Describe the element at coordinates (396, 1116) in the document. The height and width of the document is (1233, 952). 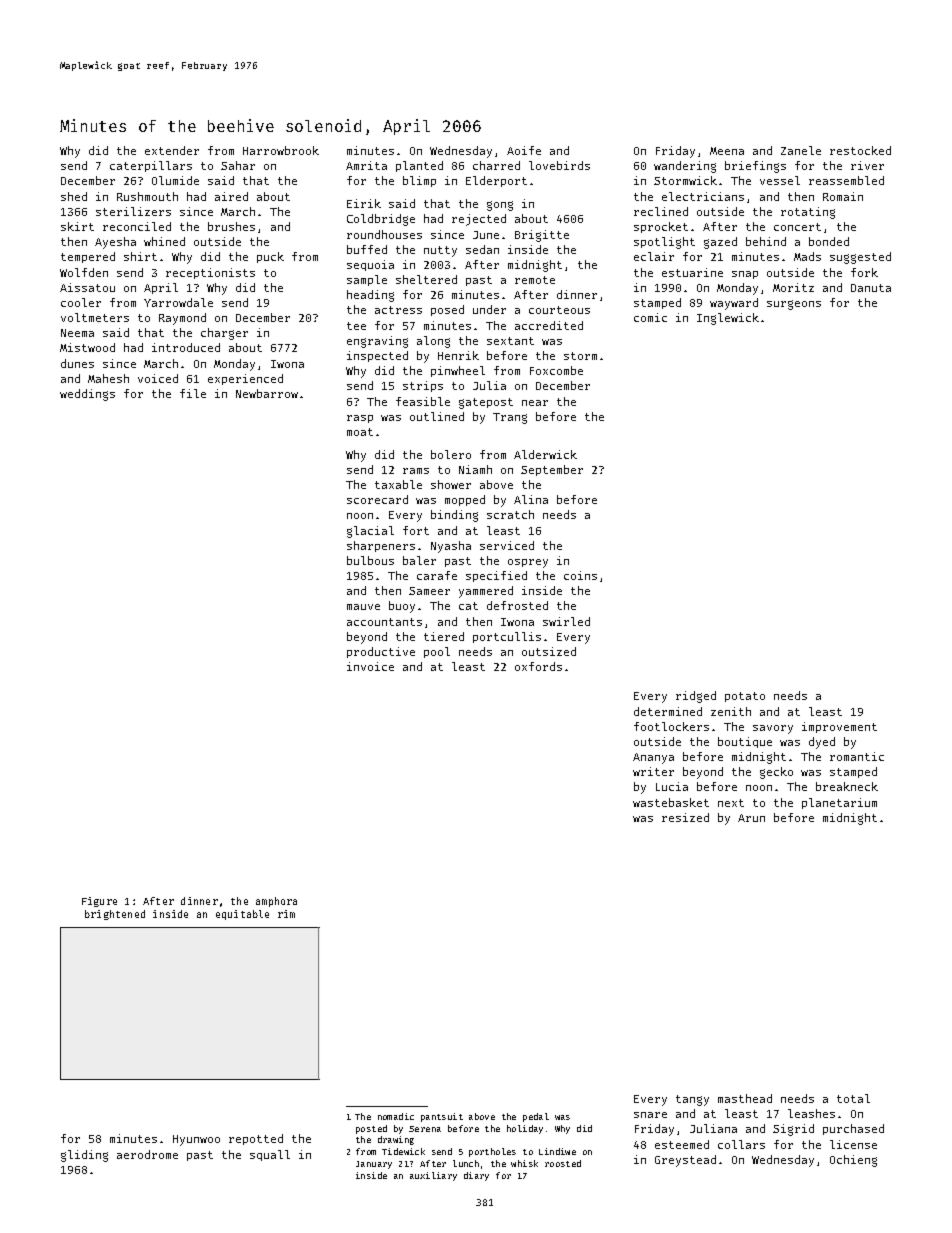
I see `nomadic` at that location.
